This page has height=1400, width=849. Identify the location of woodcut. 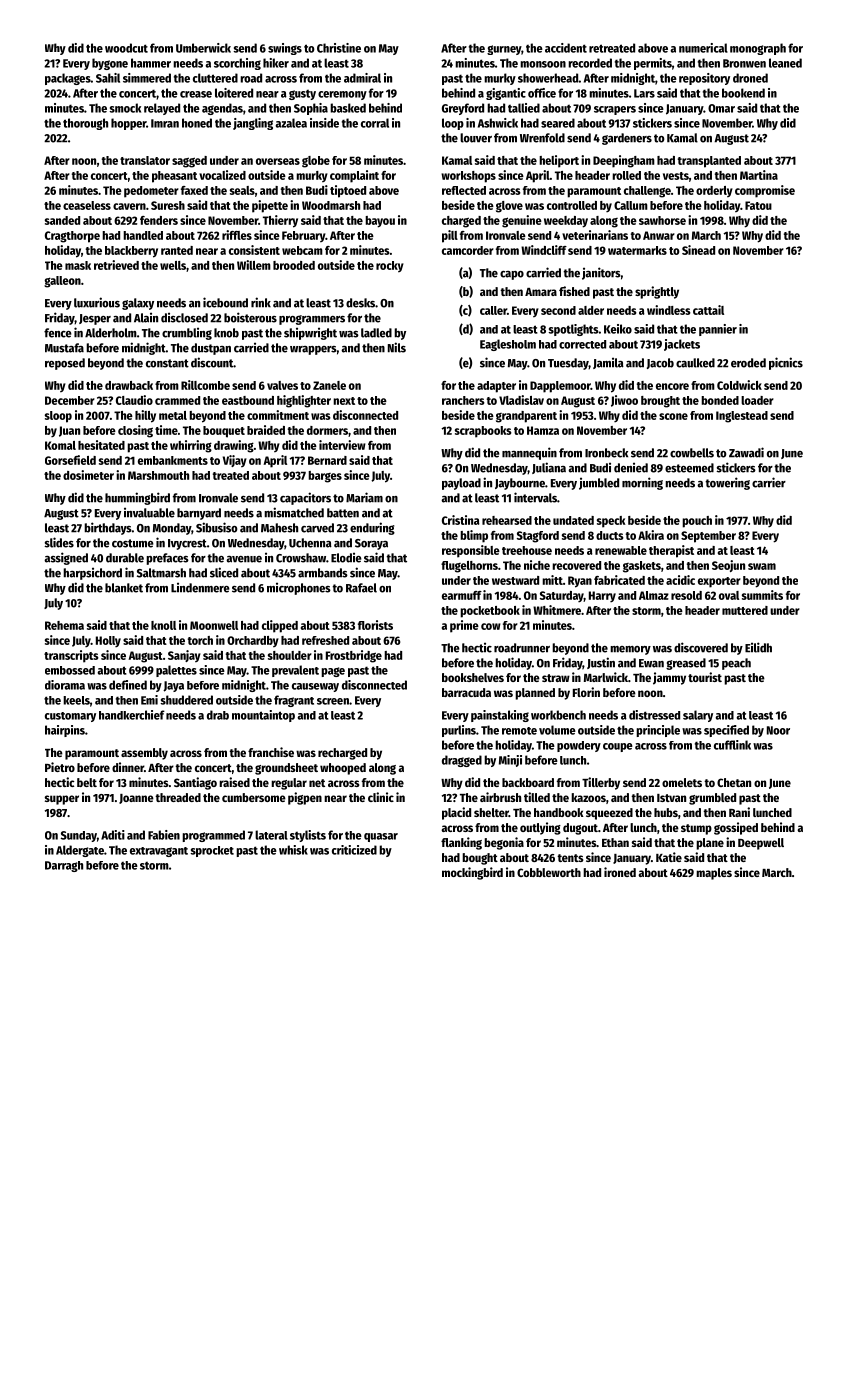
(126, 48).
